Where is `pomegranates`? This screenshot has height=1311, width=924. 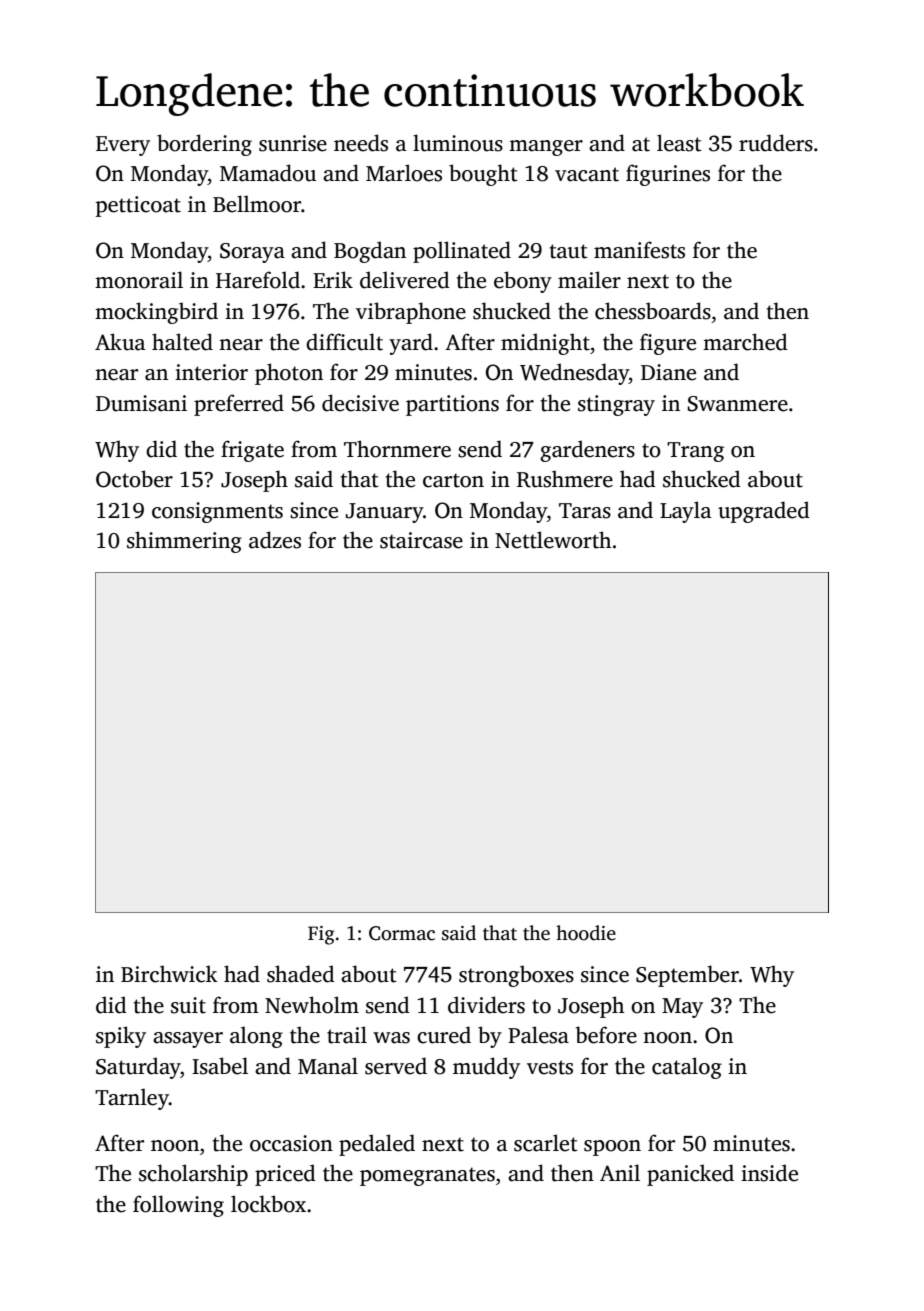 pomegranates is located at coordinates (427, 1176).
